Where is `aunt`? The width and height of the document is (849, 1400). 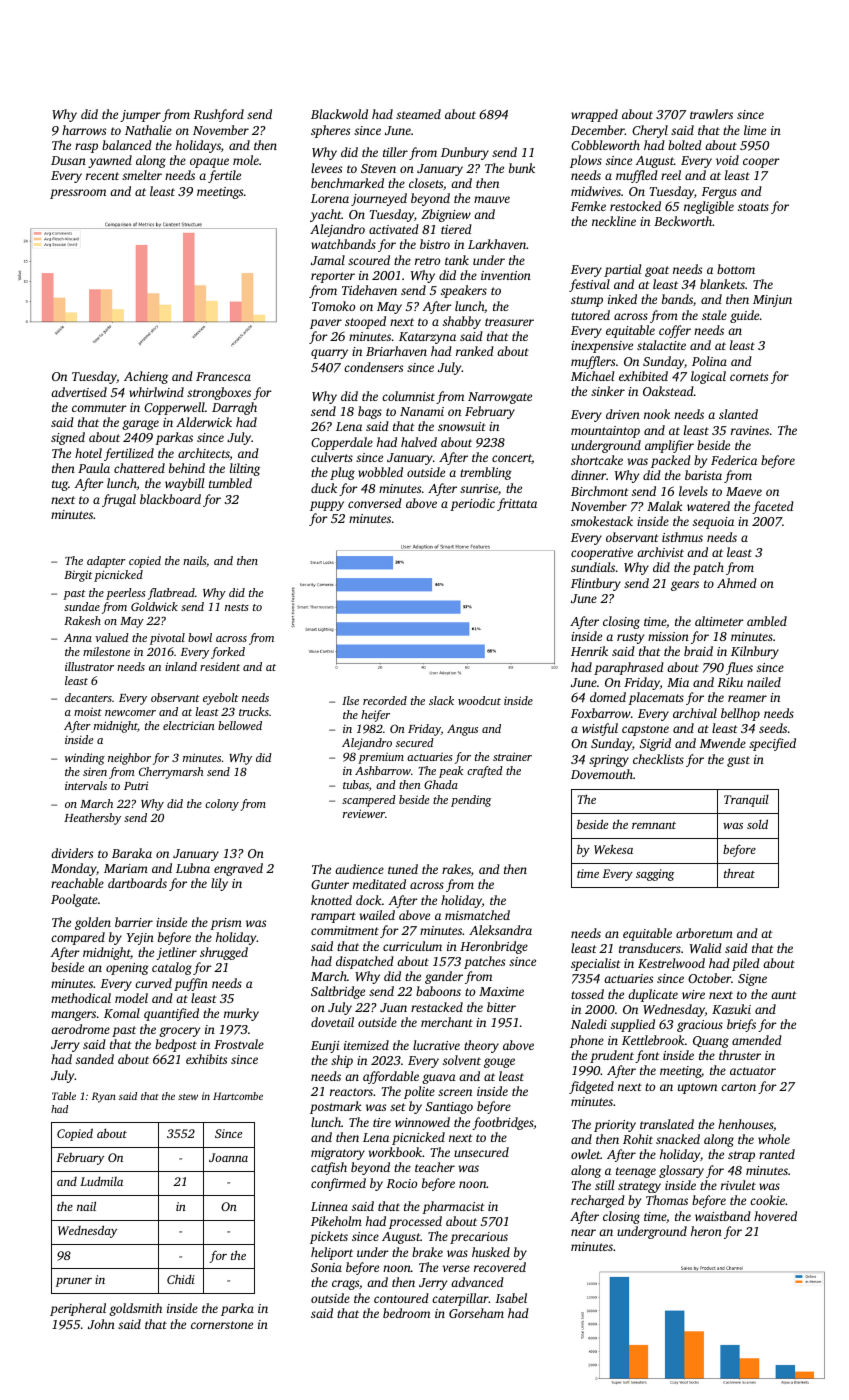
aunt is located at coordinates (784, 995).
